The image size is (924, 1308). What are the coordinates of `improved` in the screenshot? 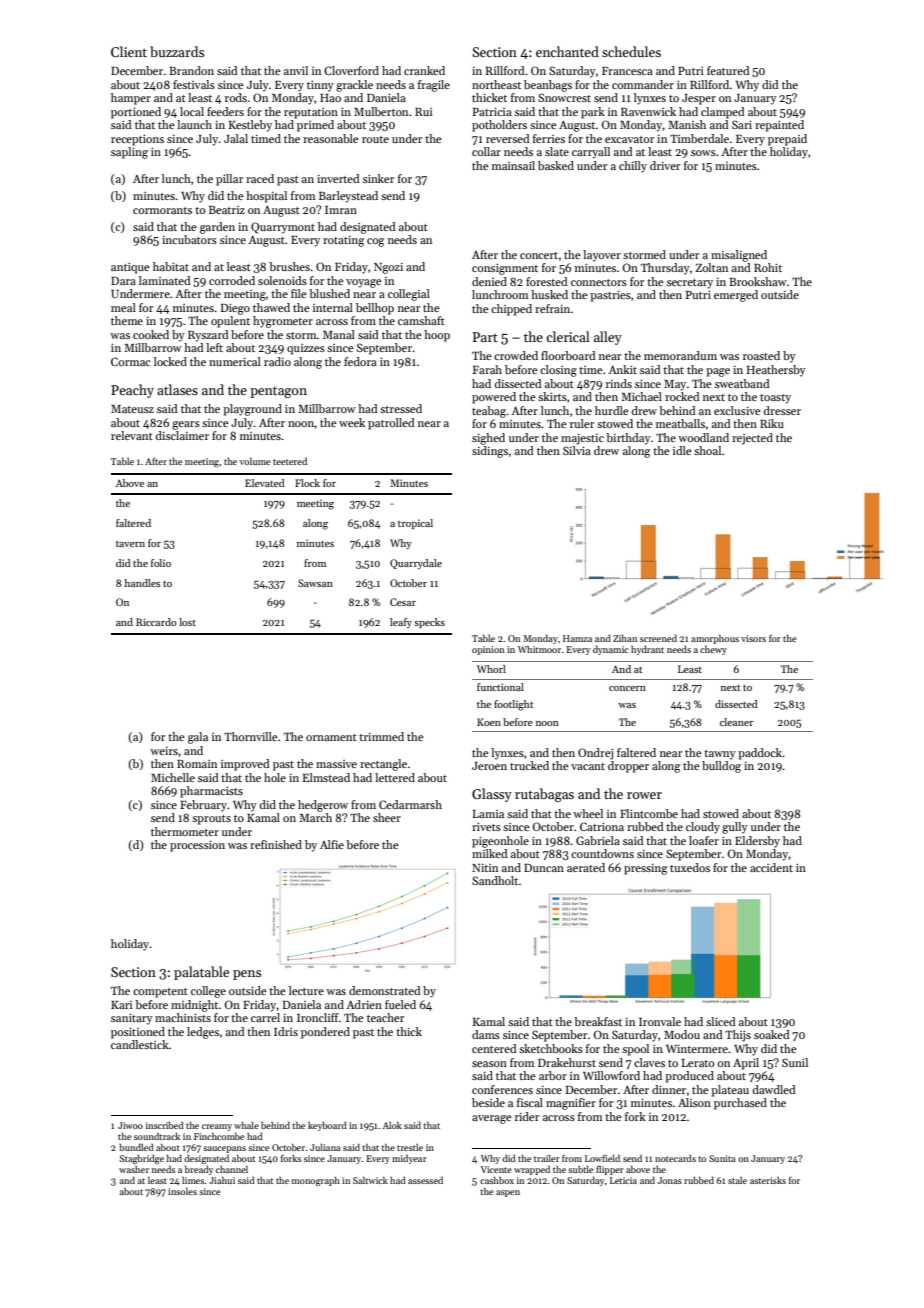 It's located at (245, 765).
